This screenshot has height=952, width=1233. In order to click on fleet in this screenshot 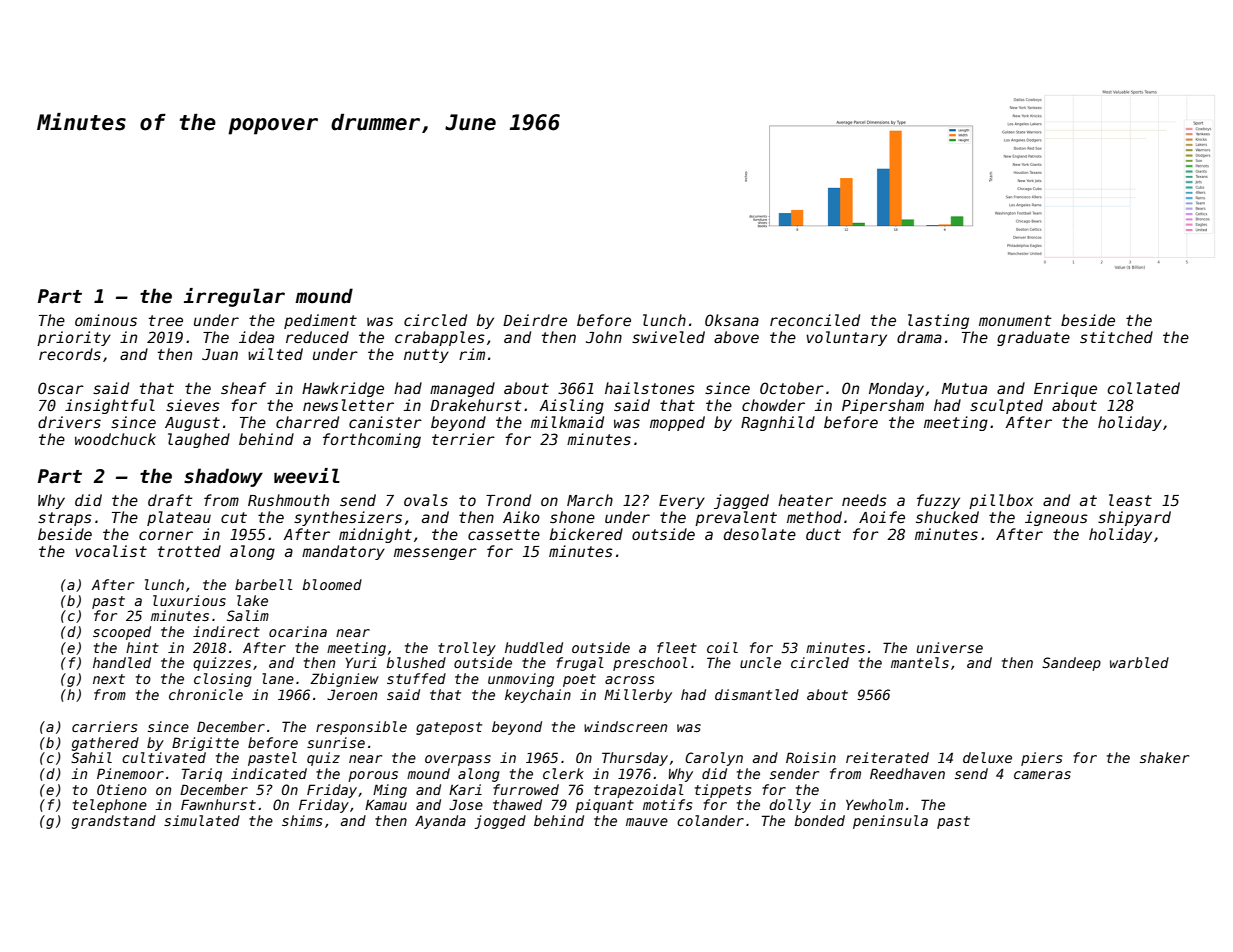, I will do `click(677, 647)`.
